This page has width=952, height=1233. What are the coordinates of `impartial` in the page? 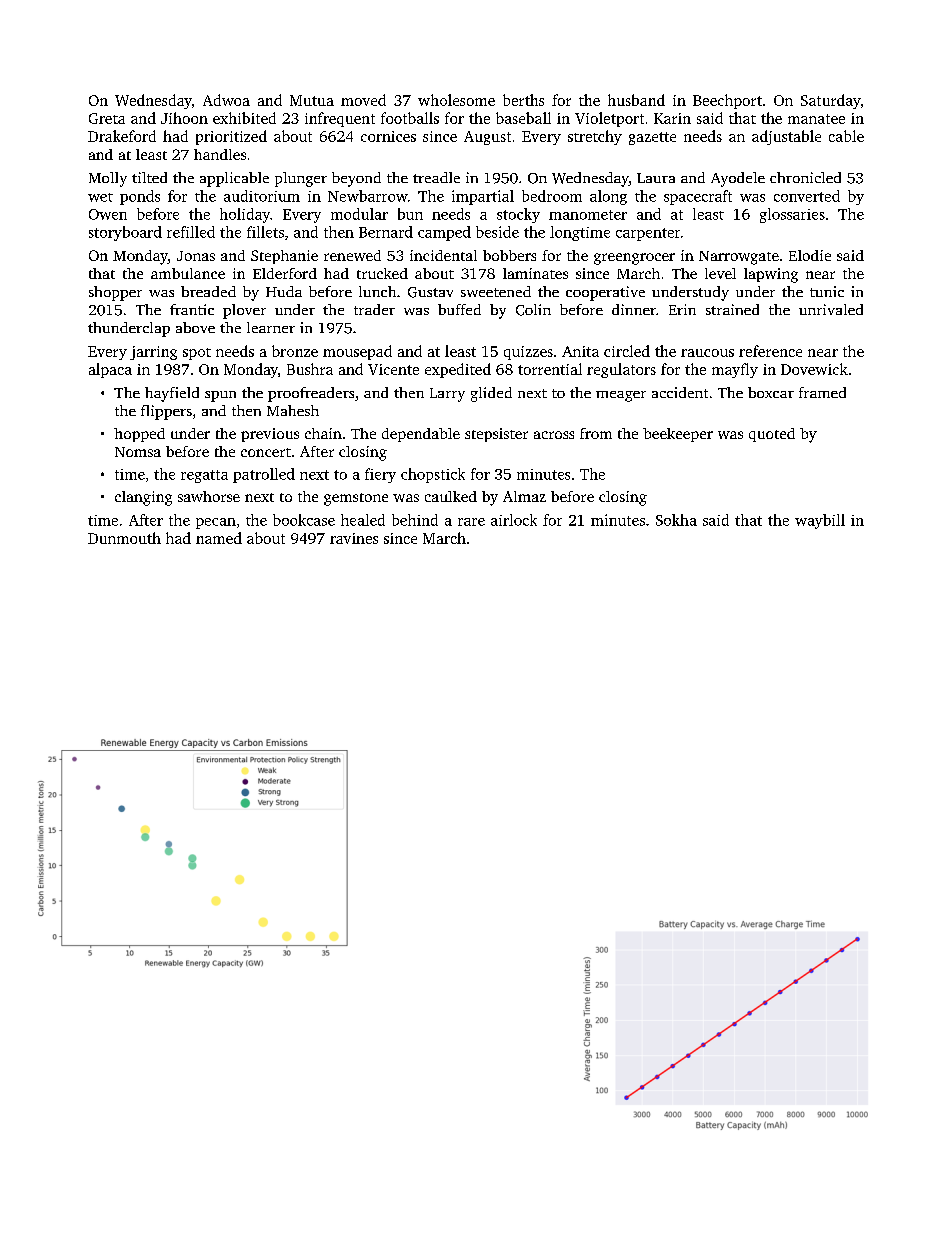 It's located at (483, 197).
